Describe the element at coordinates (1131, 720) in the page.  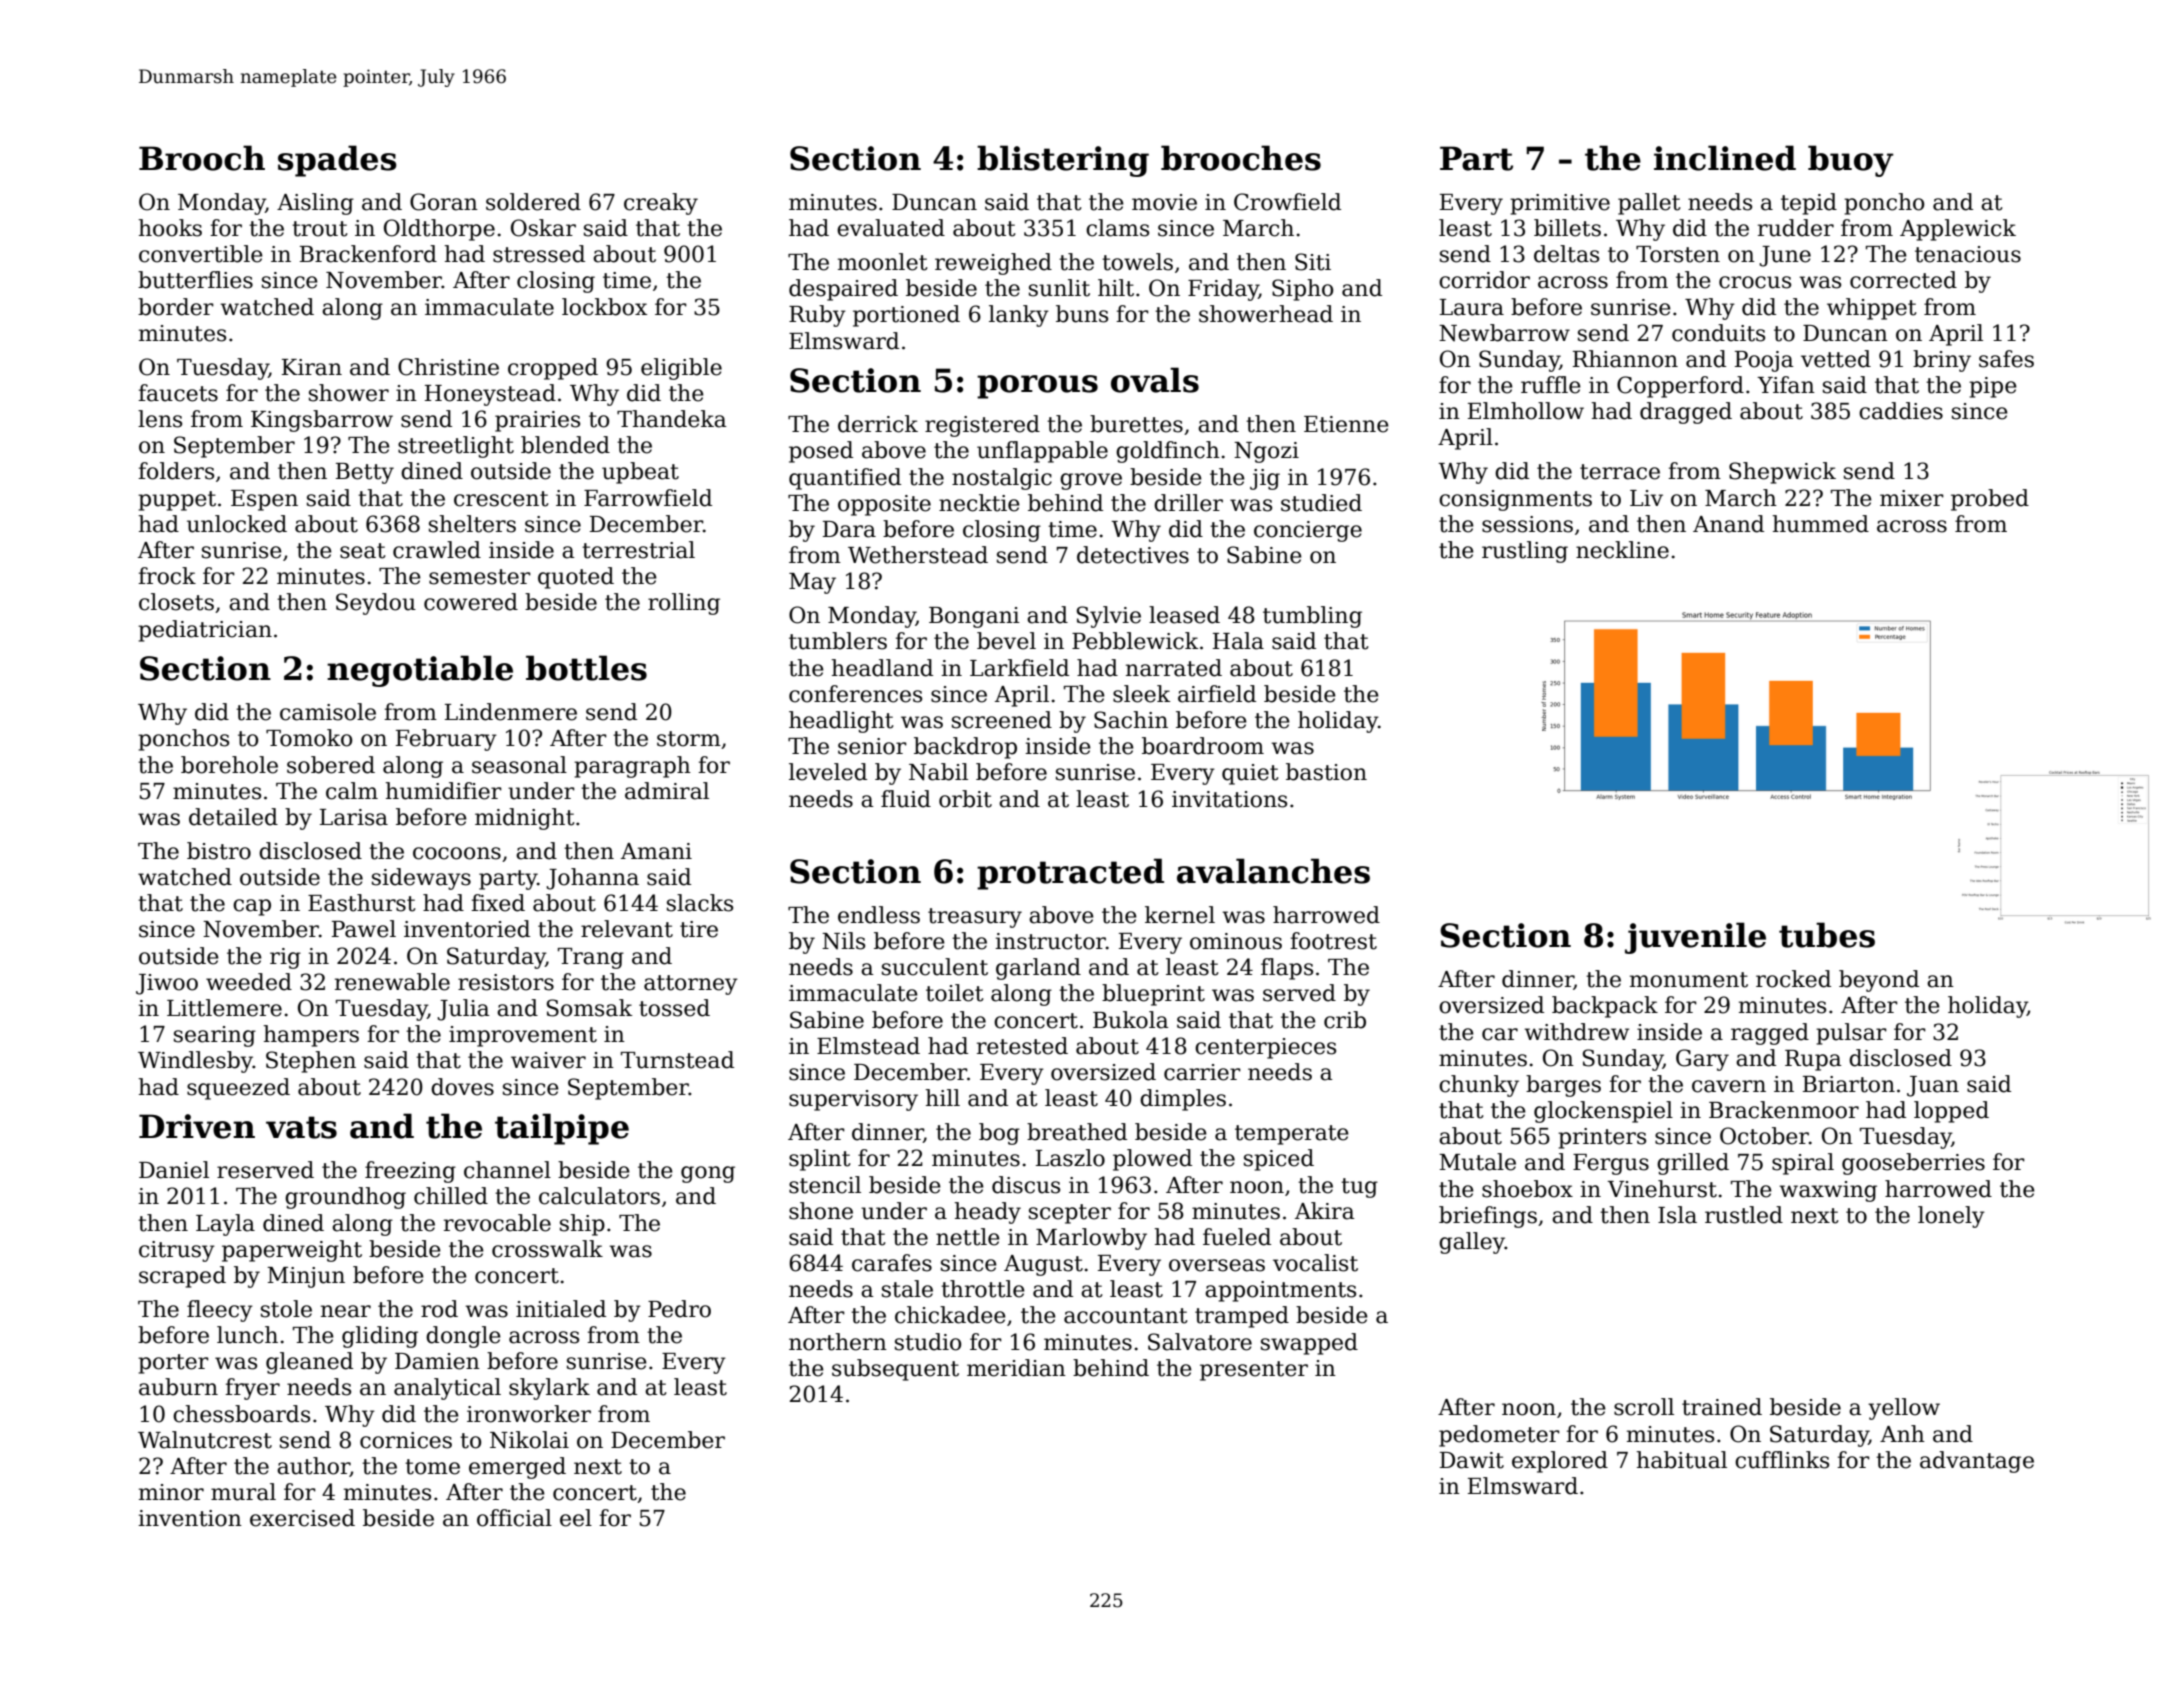
I see `Sachin` at that location.
